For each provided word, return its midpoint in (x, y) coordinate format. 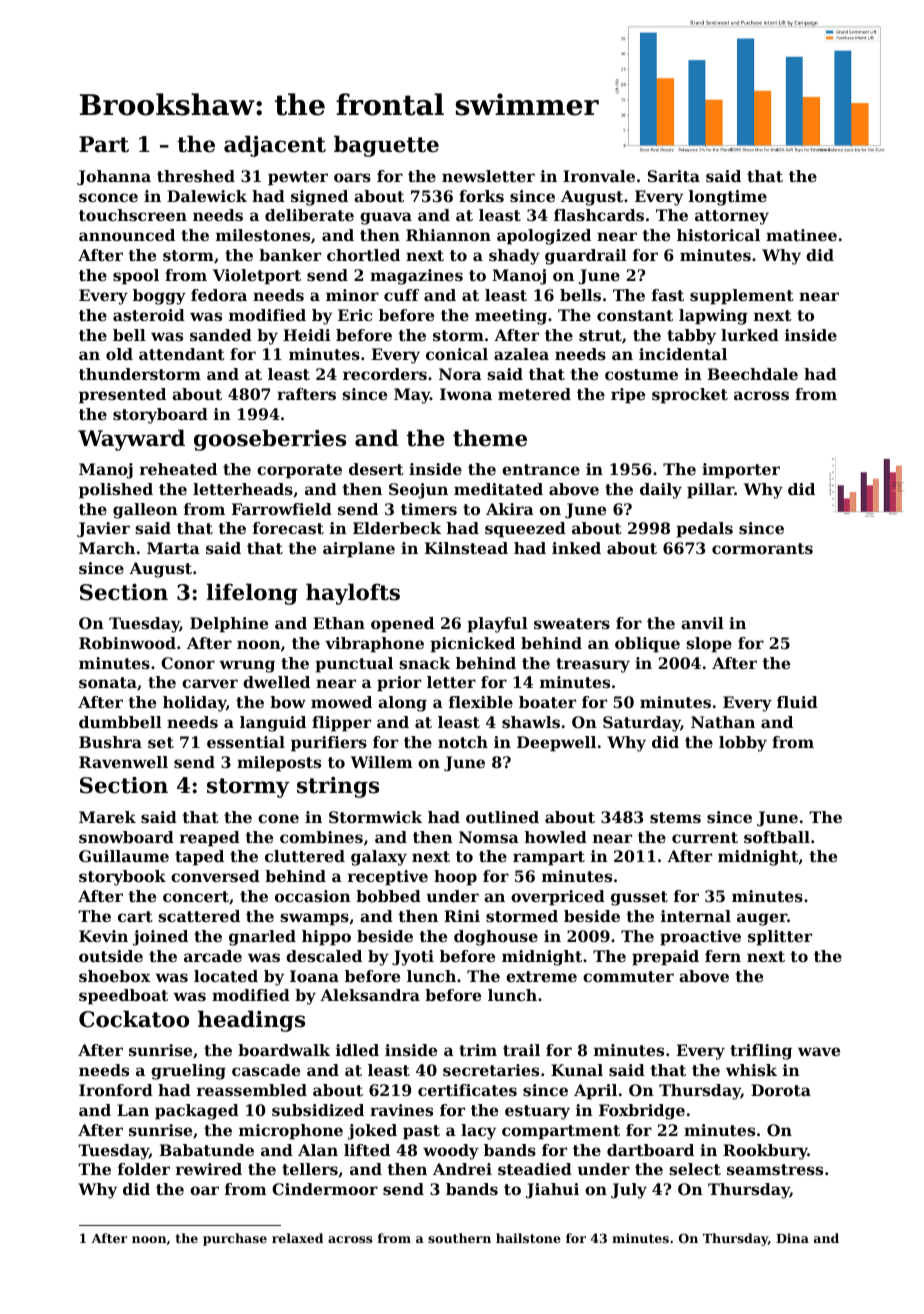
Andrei (462, 1169)
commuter (628, 976)
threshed (196, 176)
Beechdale (753, 374)
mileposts (279, 764)
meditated (498, 489)
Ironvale (599, 176)
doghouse (496, 938)
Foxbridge (642, 1112)
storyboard (160, 416)
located (226, 976)
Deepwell (556, 744)
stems (675, 817)
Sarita (674, 176)
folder (144, 1169)
